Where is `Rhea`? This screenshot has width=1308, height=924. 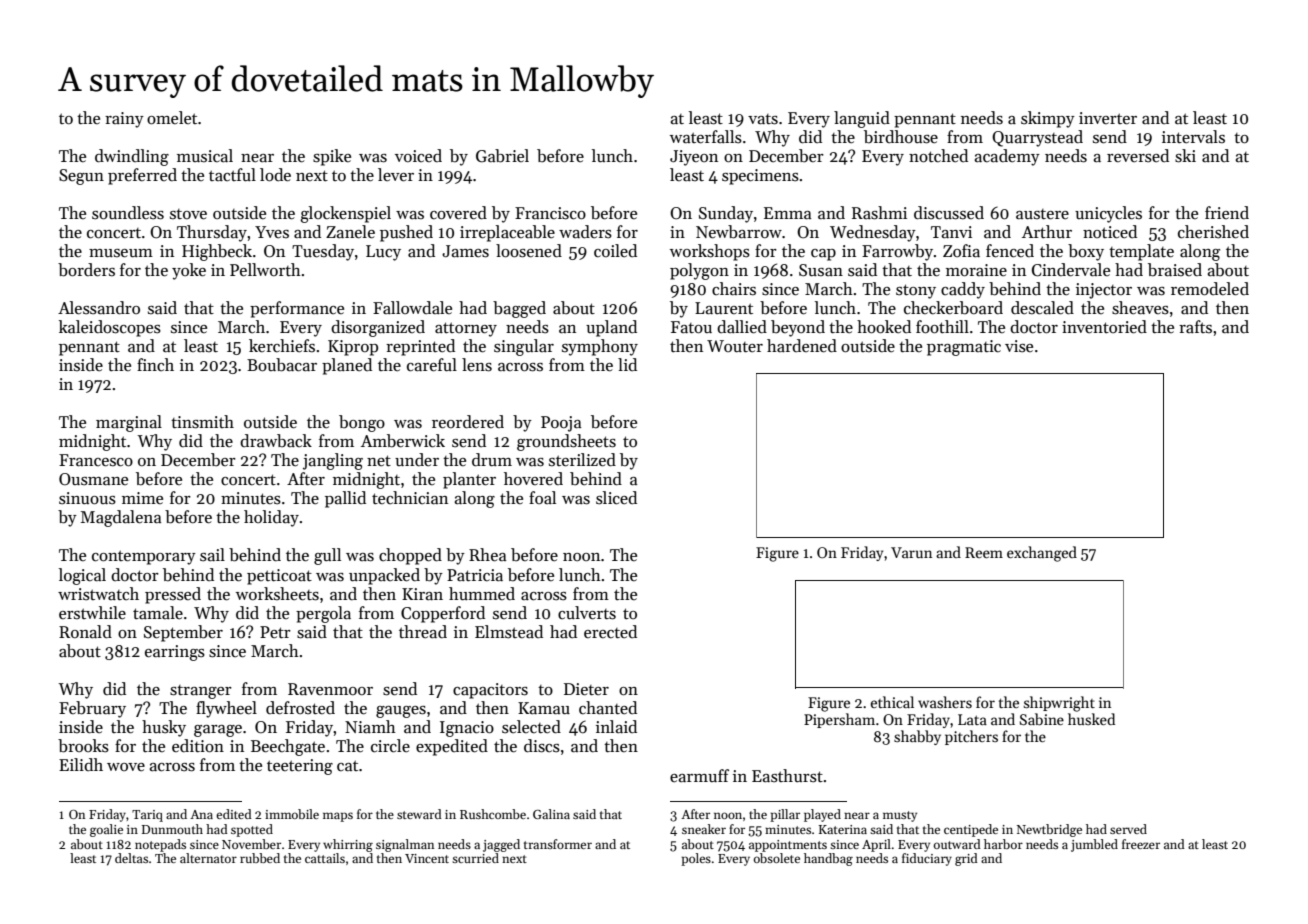
Rhea is located at coordinates (488, 555).
